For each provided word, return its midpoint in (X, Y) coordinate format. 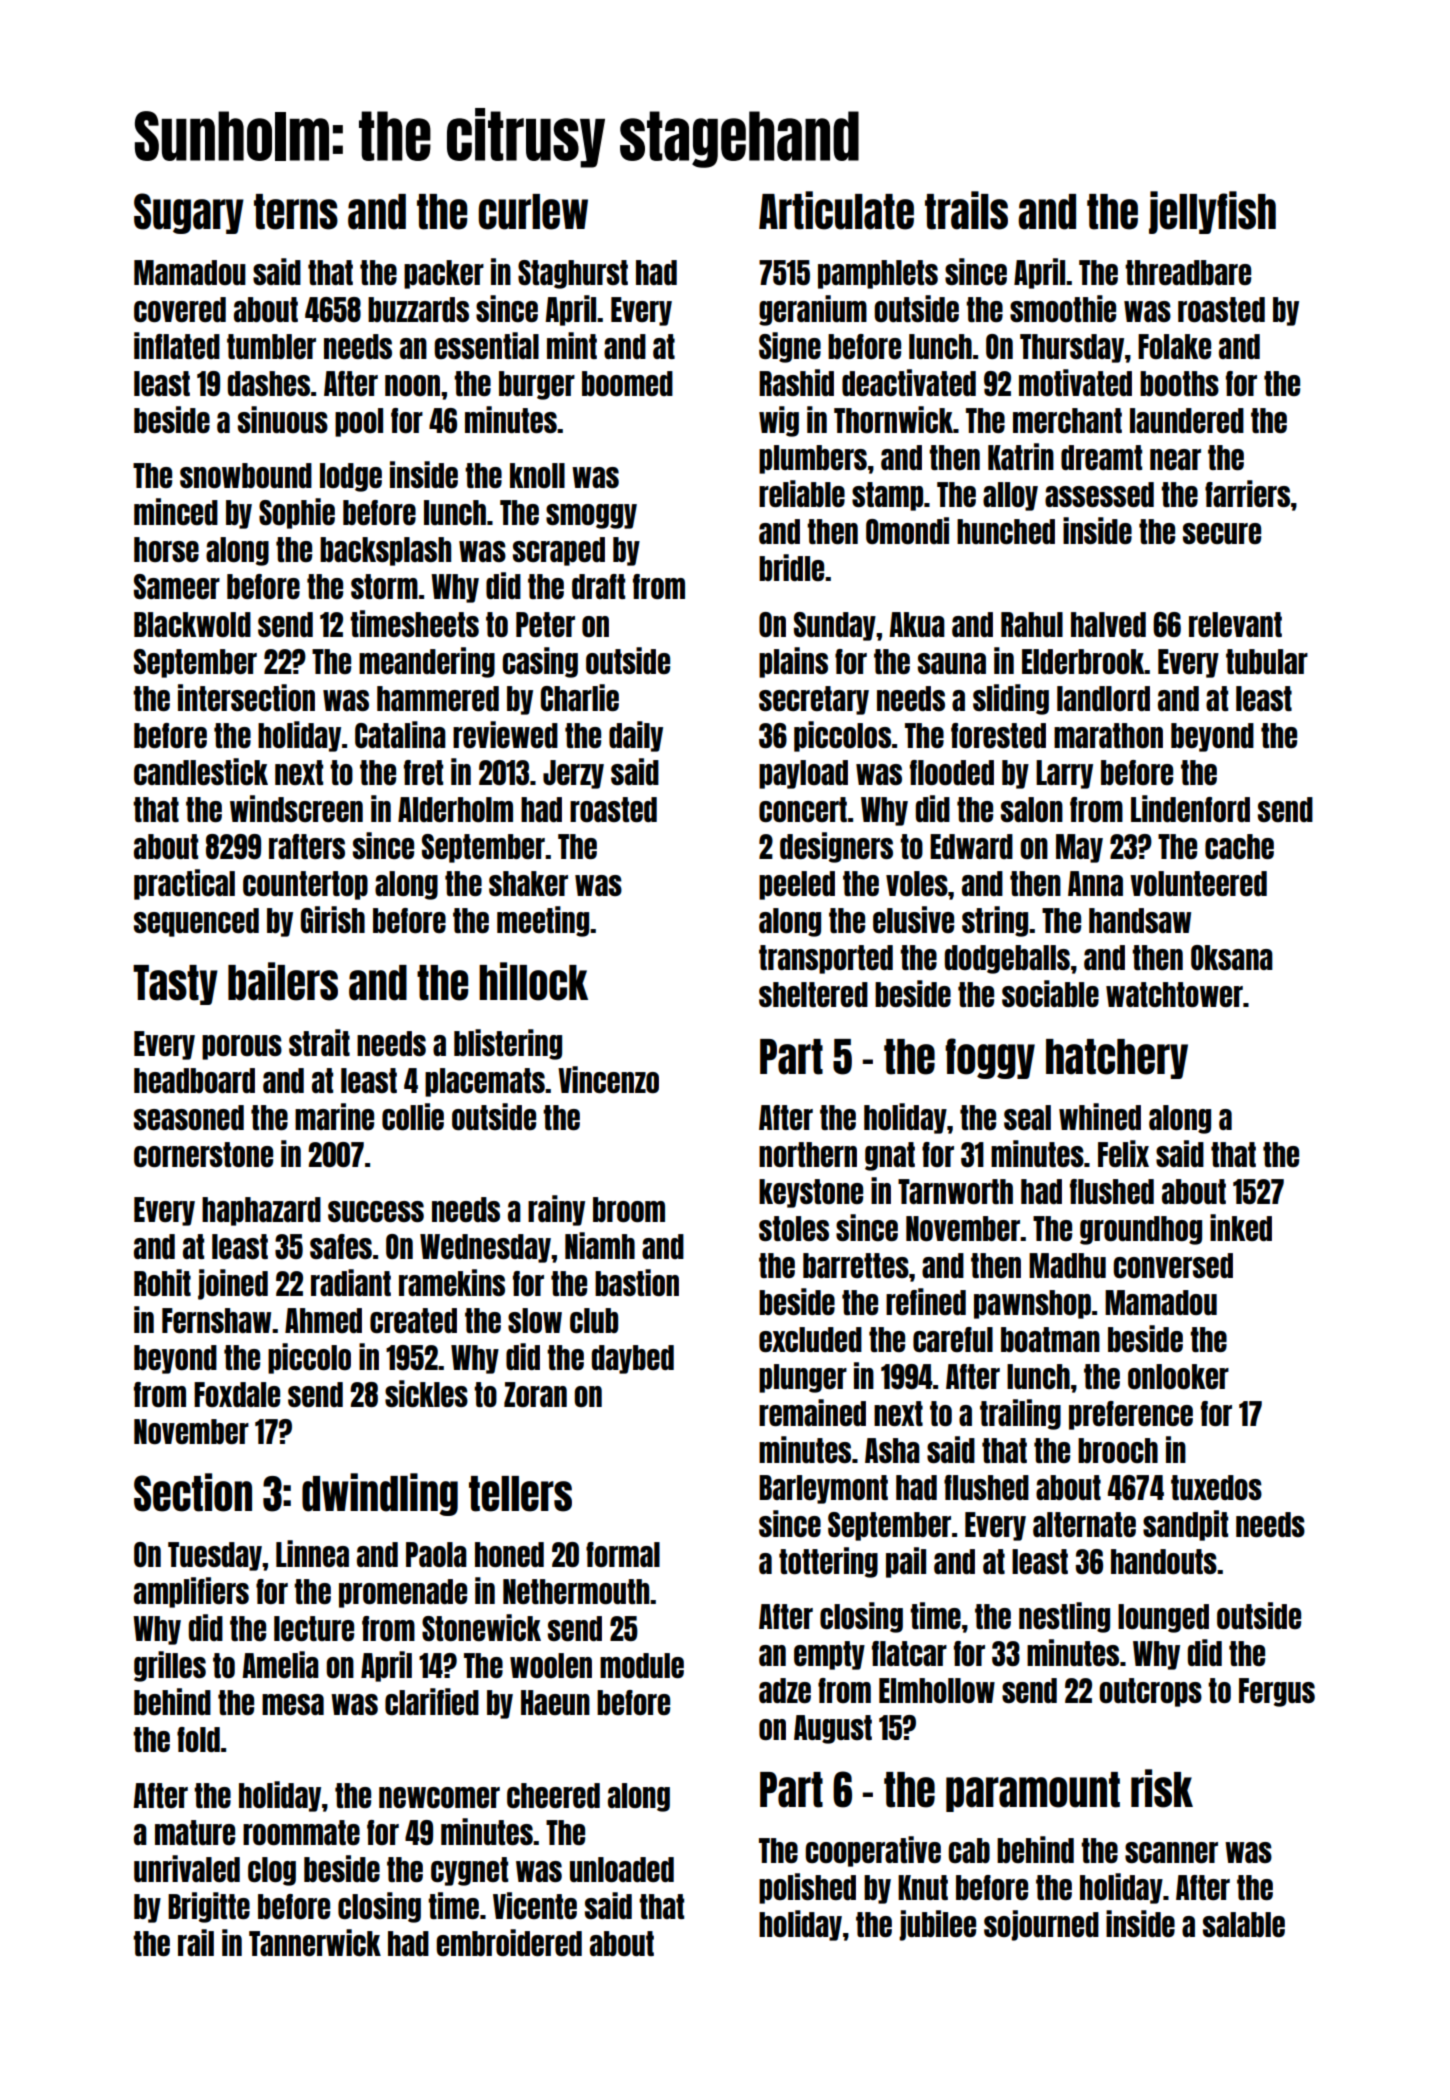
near (1175, 459)
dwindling (380, 1494)
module (642, 1665)
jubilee (937, 1925)
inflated (177, 345)
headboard (194, 1080)
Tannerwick (315, 1942)
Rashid (796, 382)
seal (1027, 1117)
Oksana (1232, 957)
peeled (797, 885)
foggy (990, 1058)
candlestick (201, 771)
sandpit (1185, 1525)
